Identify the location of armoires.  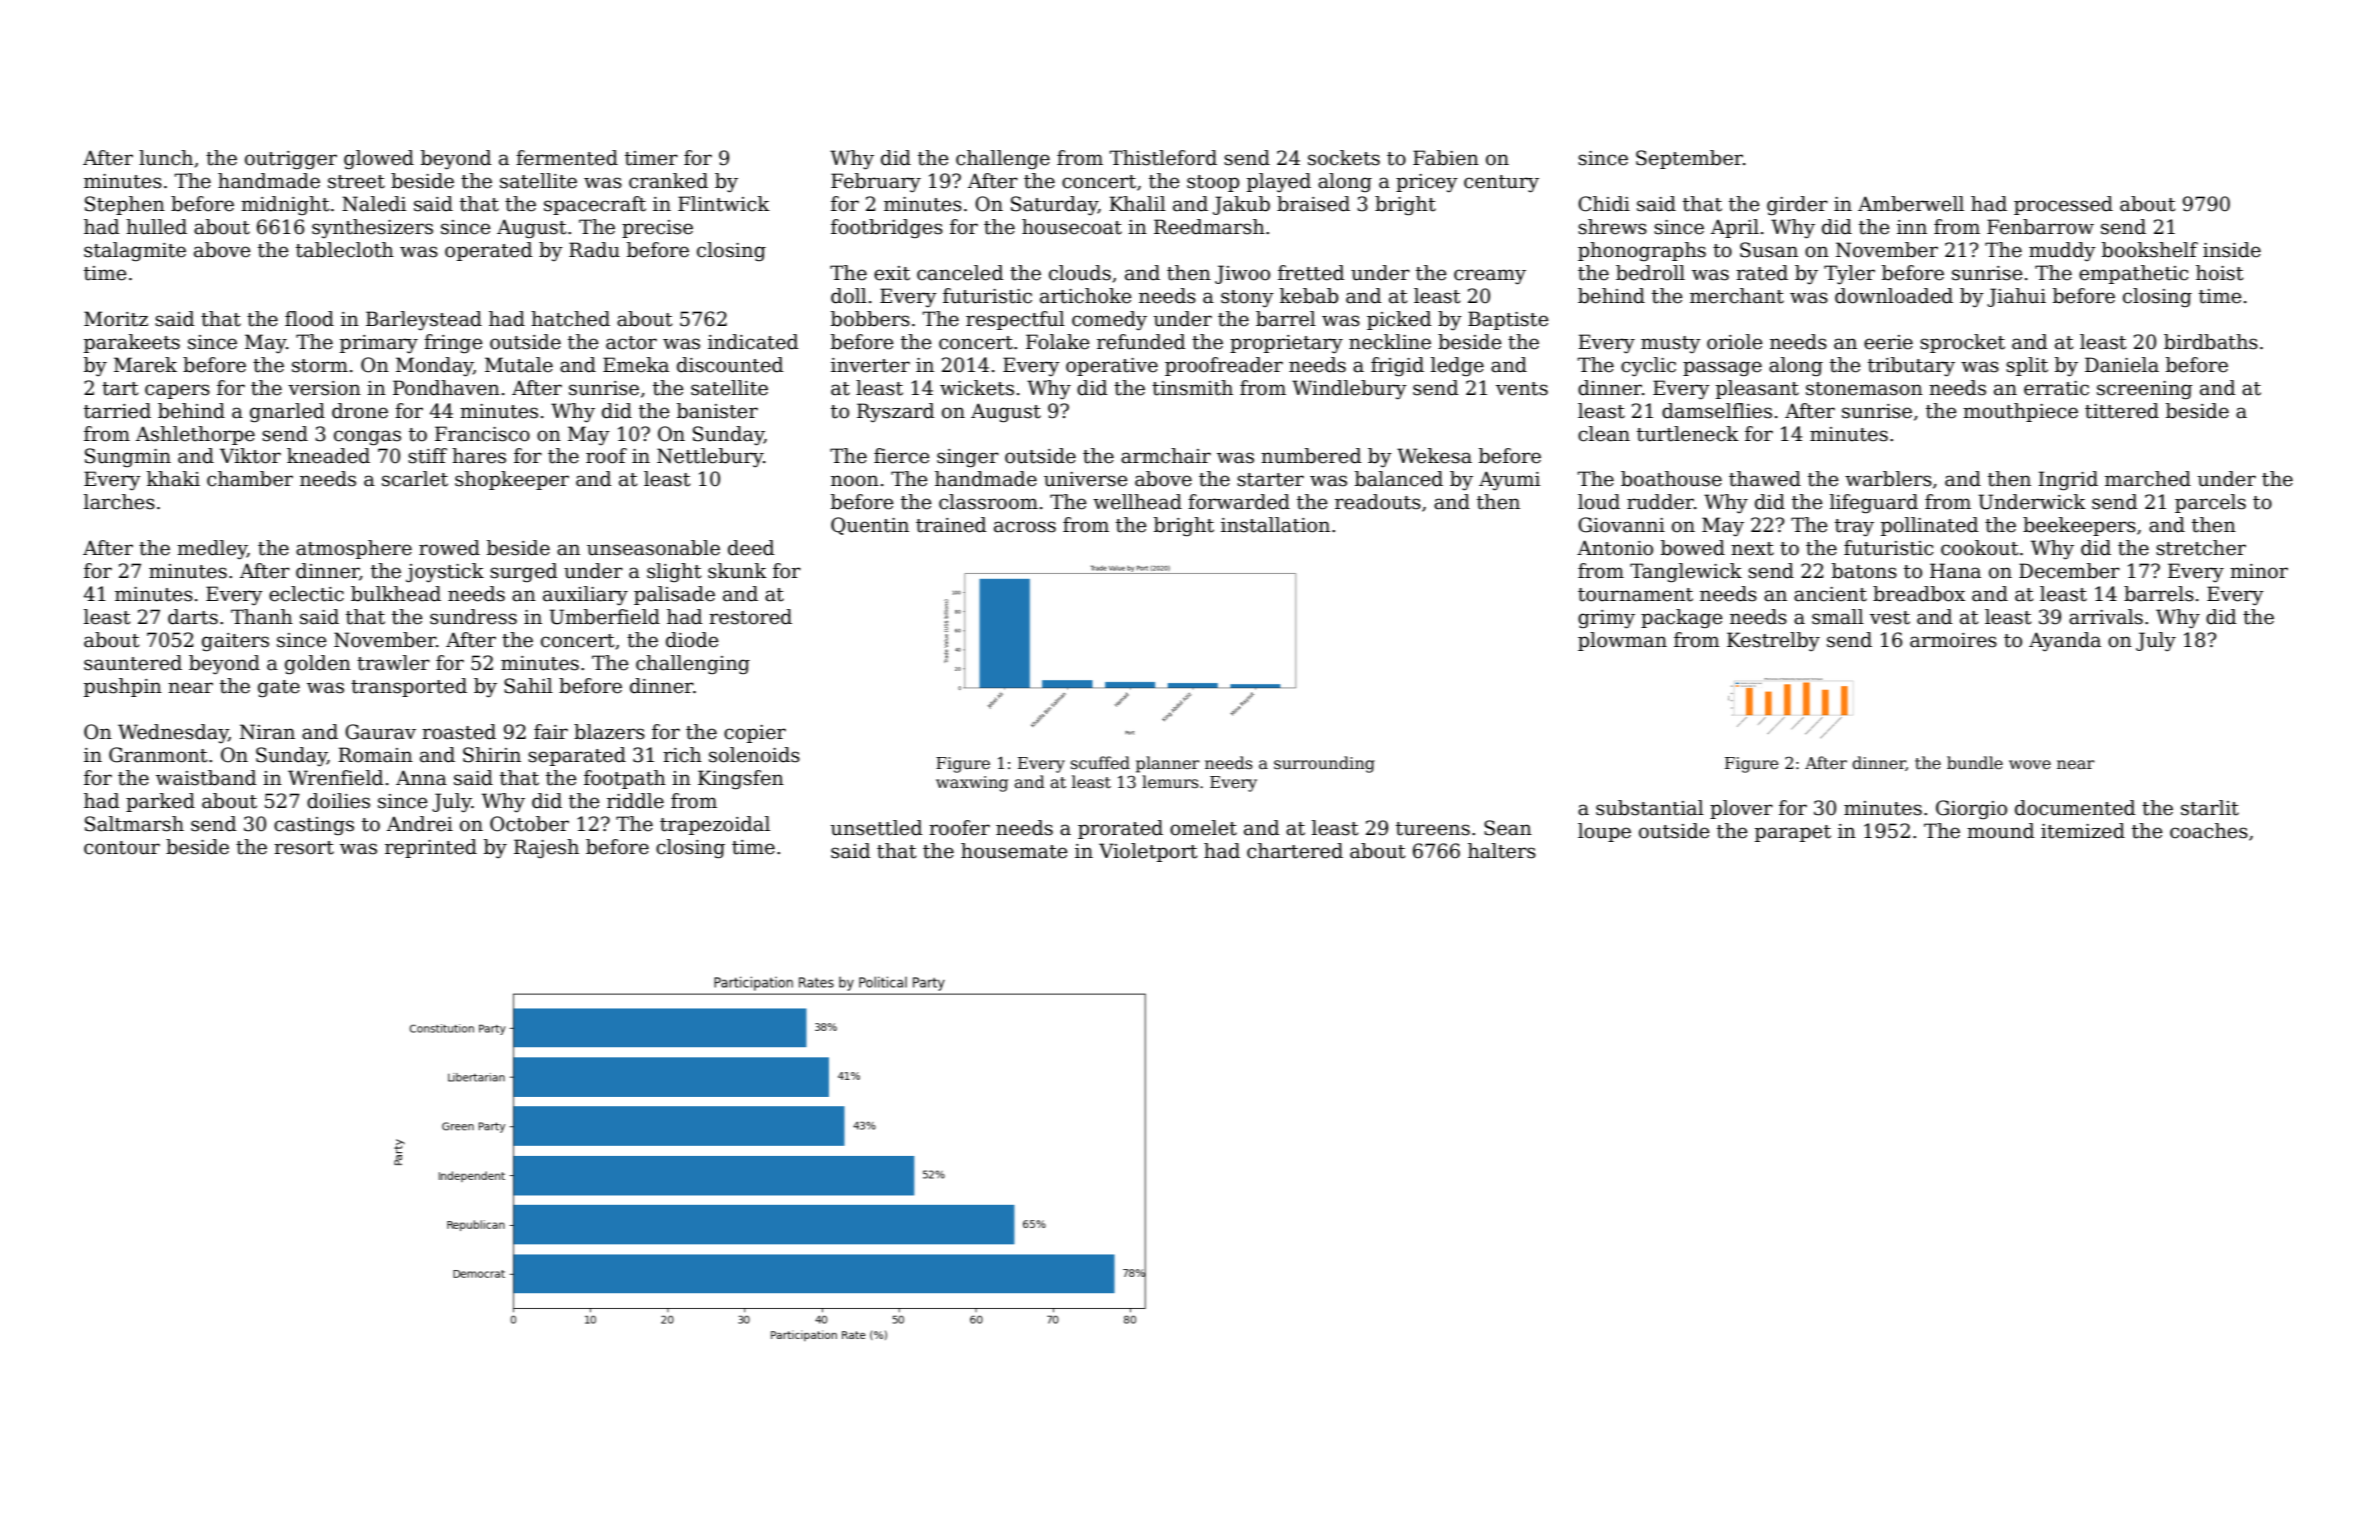
(1953, 640).
